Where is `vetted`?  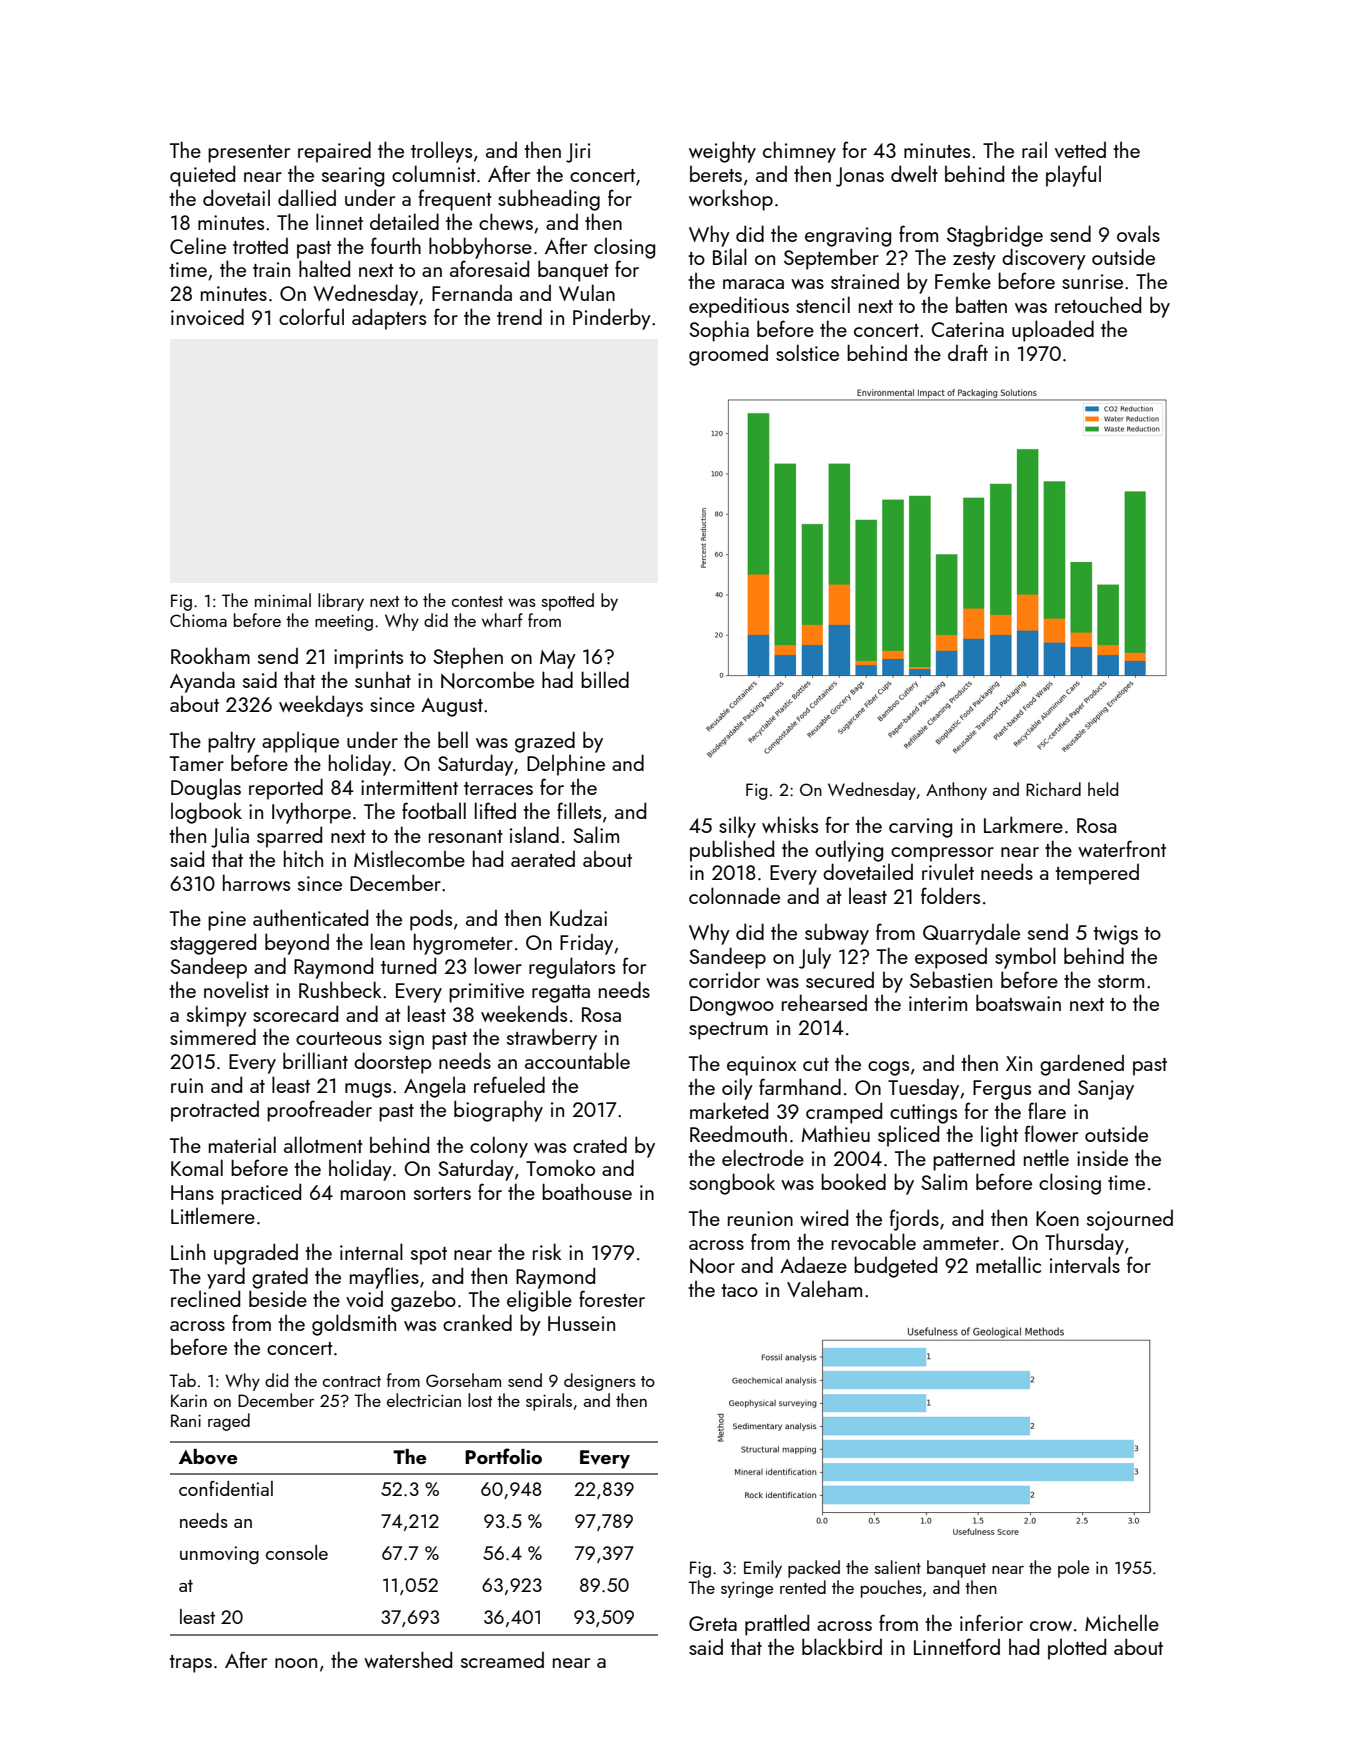
vetted is located at coordinates (1080, 150).
